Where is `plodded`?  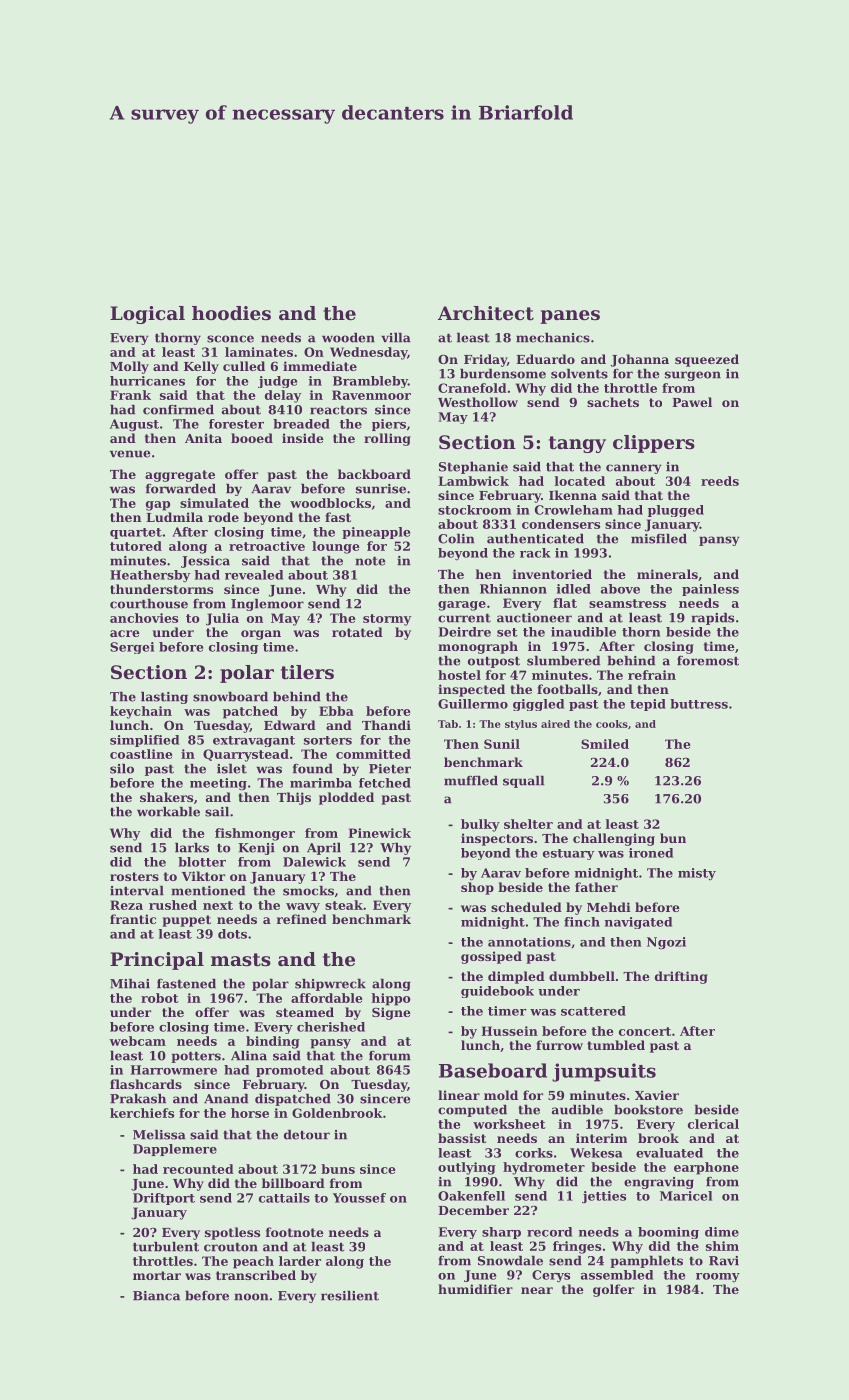
plodded is located at coordinates (346, 798).
